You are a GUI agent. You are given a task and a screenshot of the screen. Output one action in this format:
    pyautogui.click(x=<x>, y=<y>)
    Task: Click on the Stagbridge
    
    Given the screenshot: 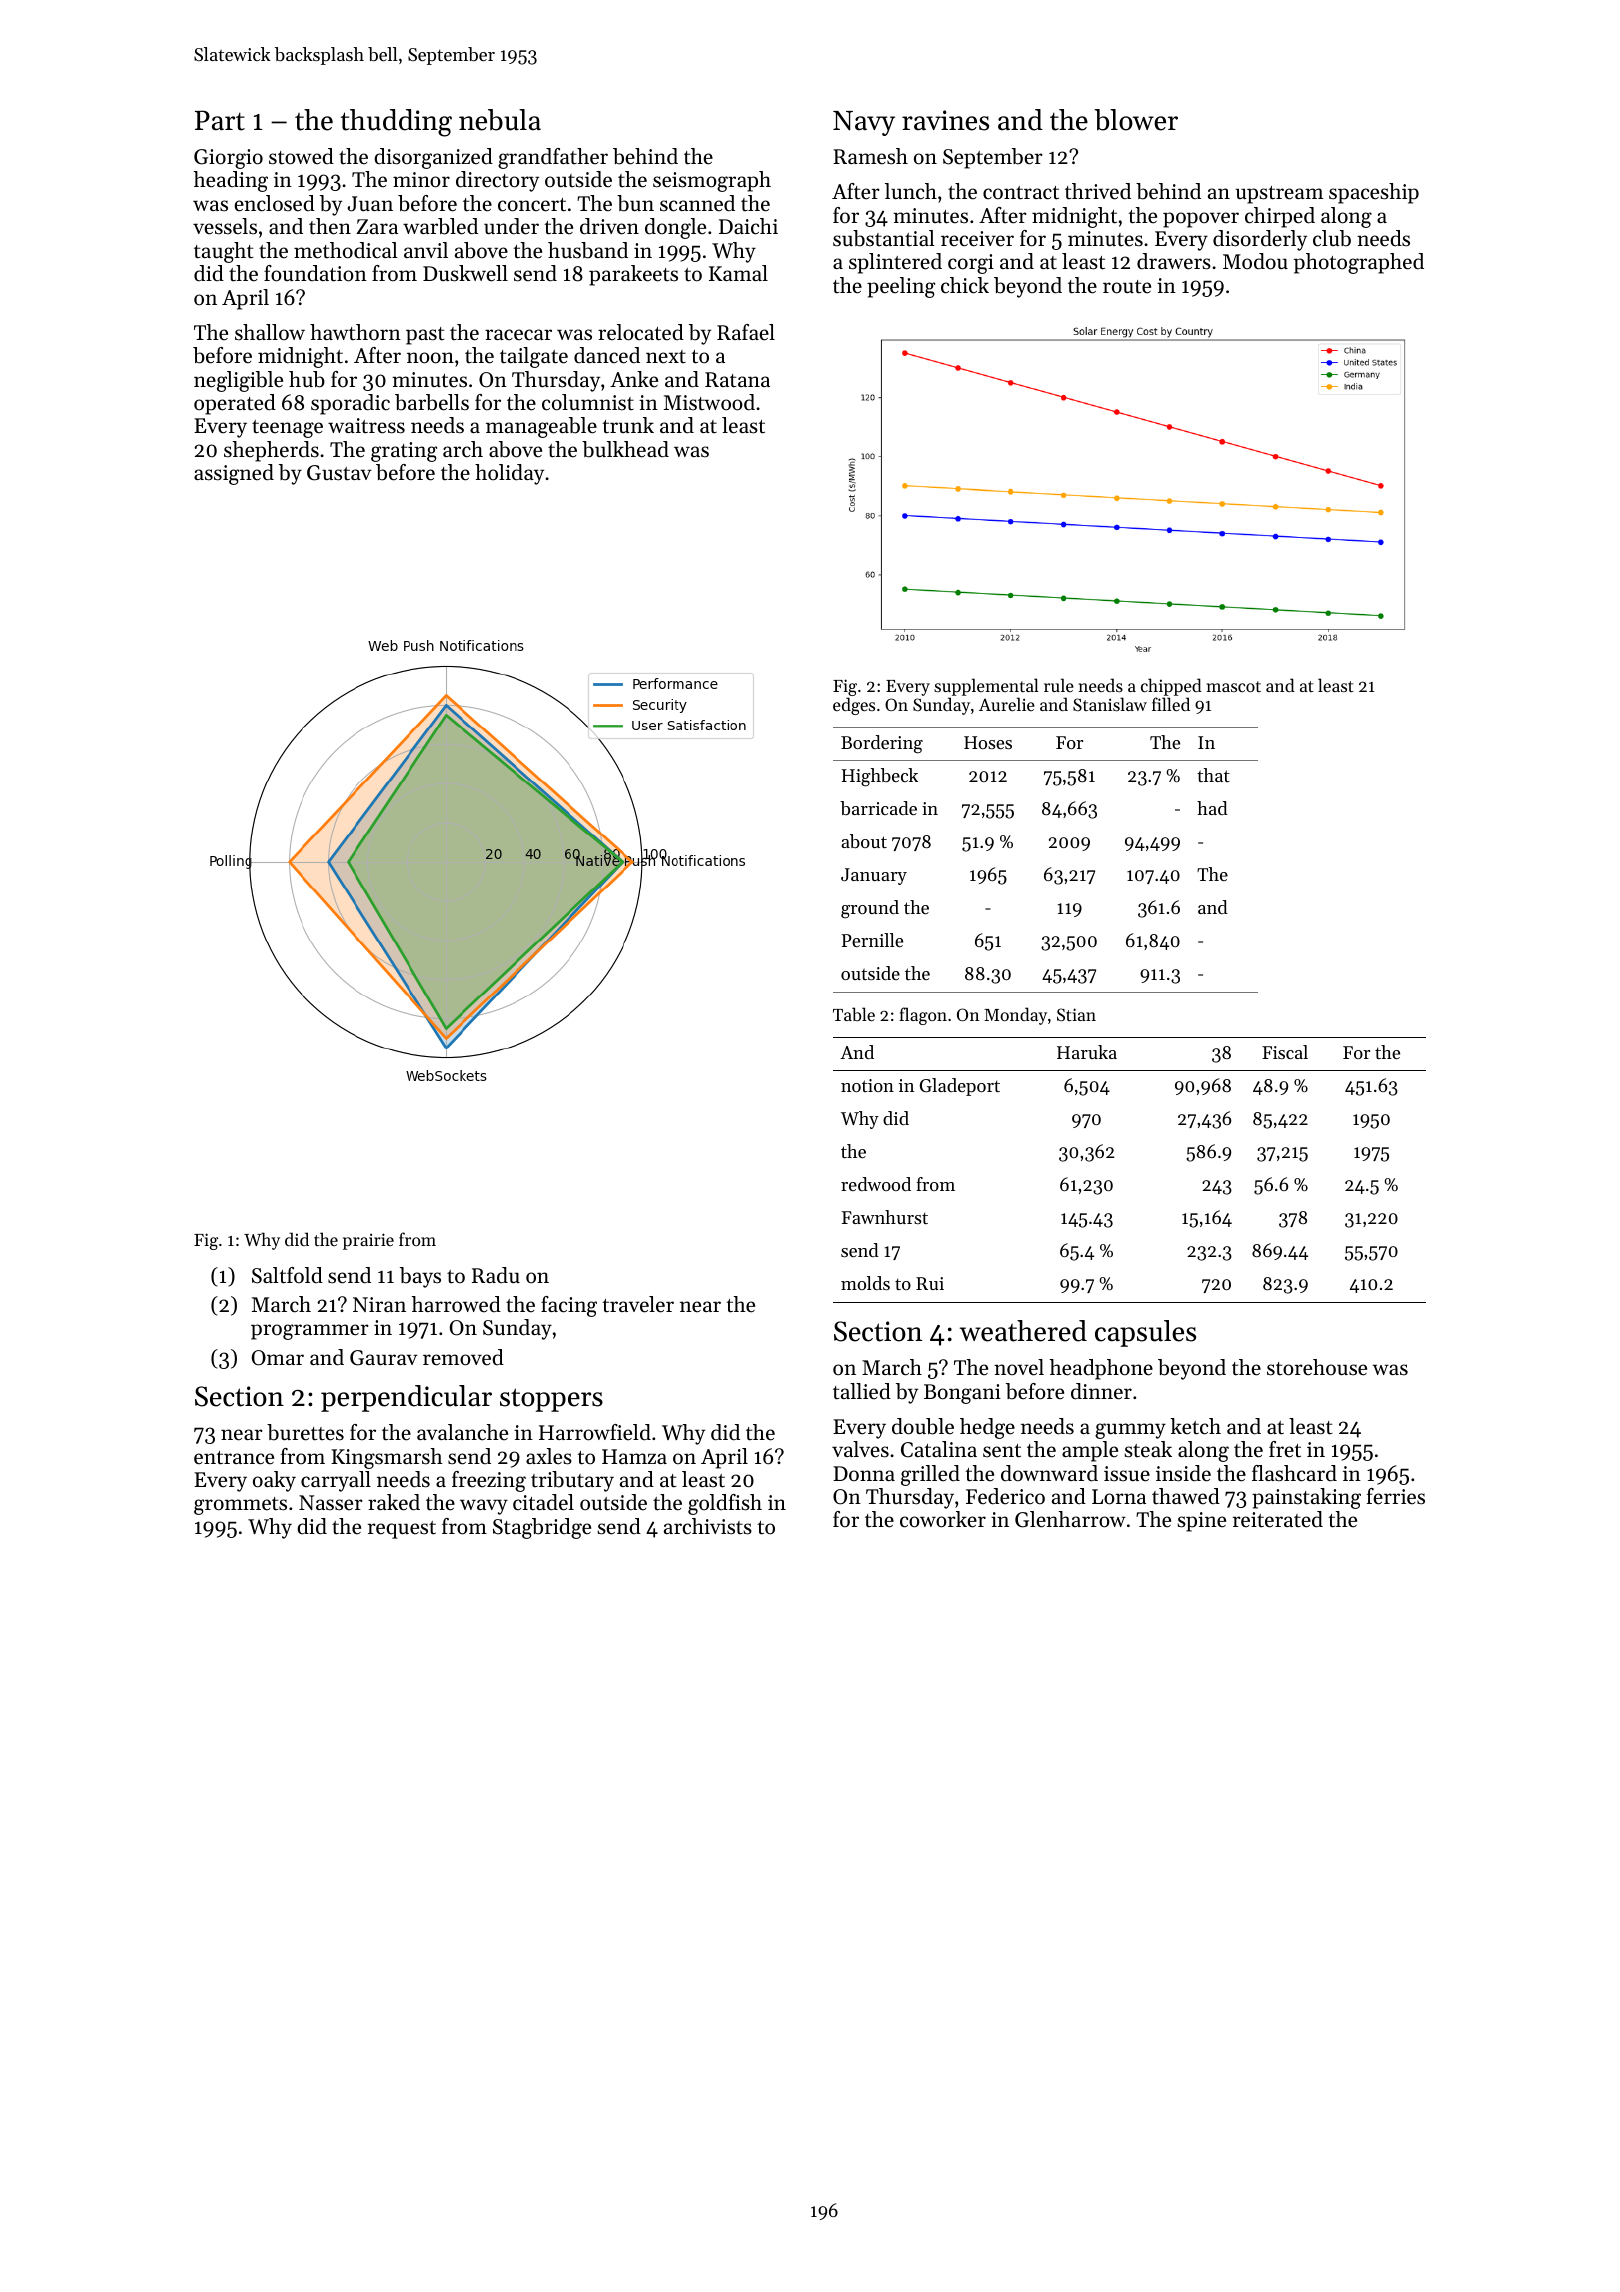 What is the action you would take?
    pyautogui.click(x=542, y=1528)
